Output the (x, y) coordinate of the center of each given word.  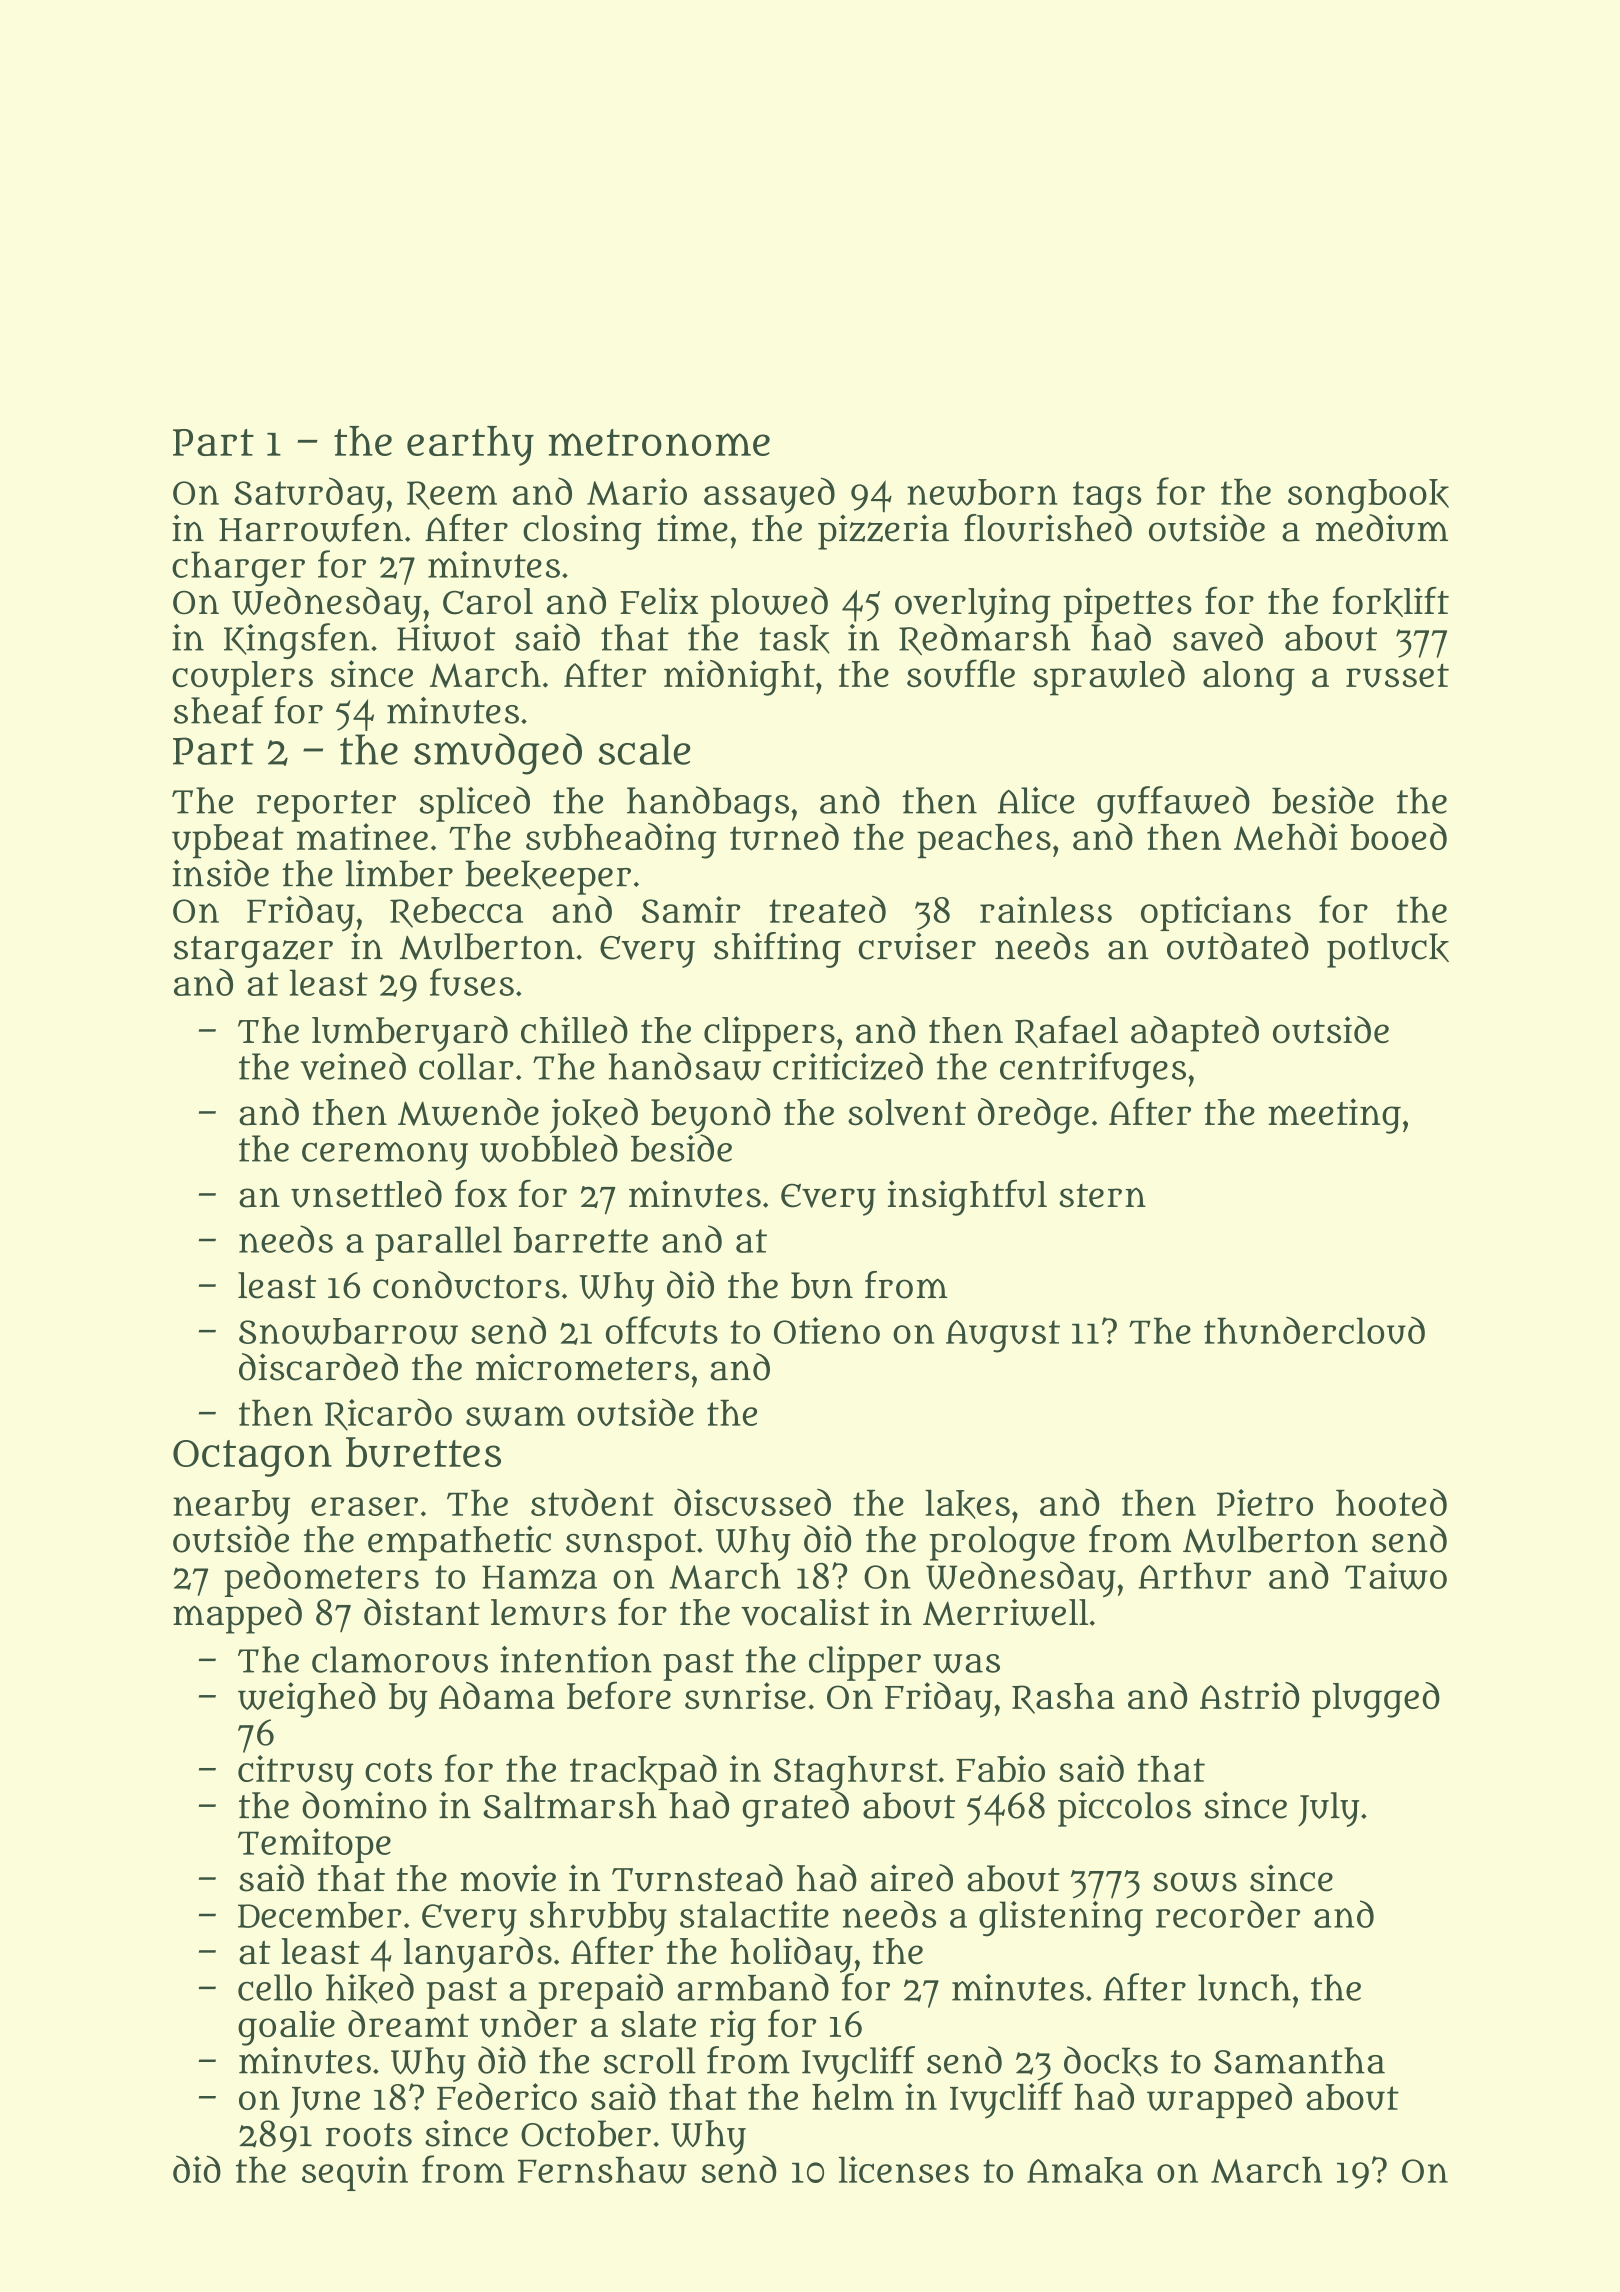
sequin (355, 2173)
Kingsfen (296, 641)
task (794, 639)
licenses (904, 2169)
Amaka (1085, 2171)
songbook (1368, 496)
